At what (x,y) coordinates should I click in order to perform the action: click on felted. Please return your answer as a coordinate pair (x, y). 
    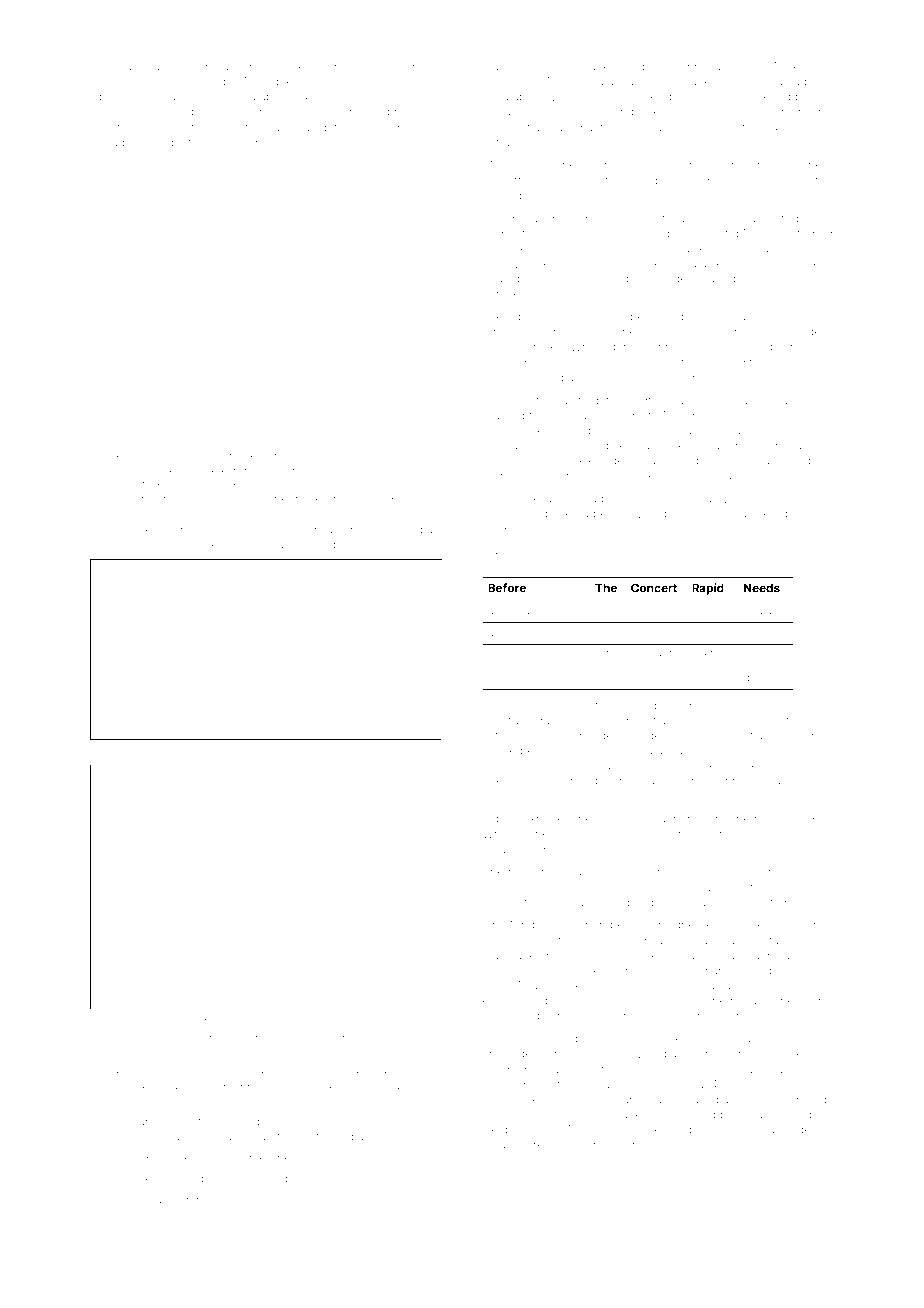
    Looking at the image, I should click on (146, 1200).
